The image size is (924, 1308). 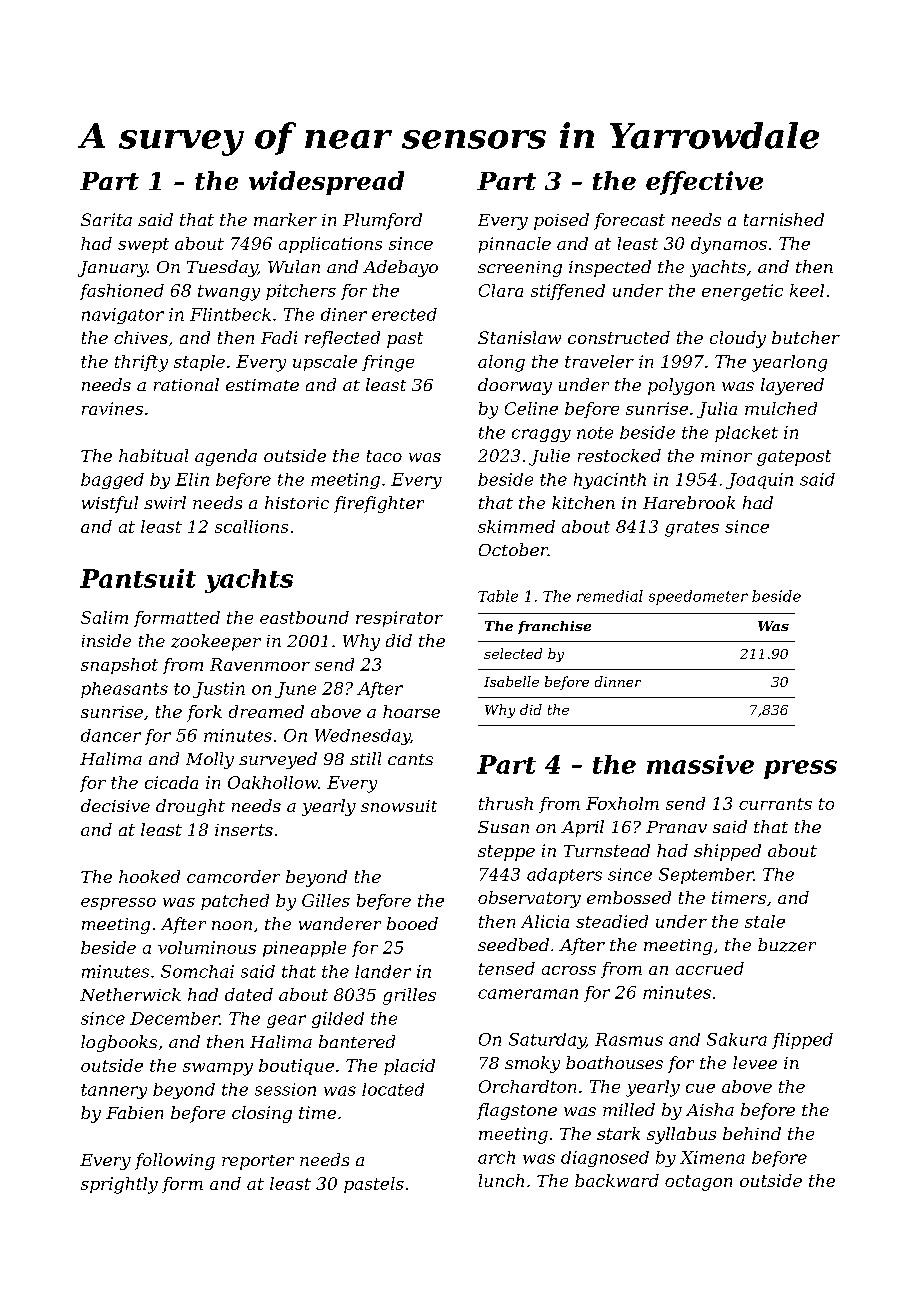 What do you see at coordinates (605, 1159) in the page?
I see `diagnosed` at bounding box center [605, 1159].
